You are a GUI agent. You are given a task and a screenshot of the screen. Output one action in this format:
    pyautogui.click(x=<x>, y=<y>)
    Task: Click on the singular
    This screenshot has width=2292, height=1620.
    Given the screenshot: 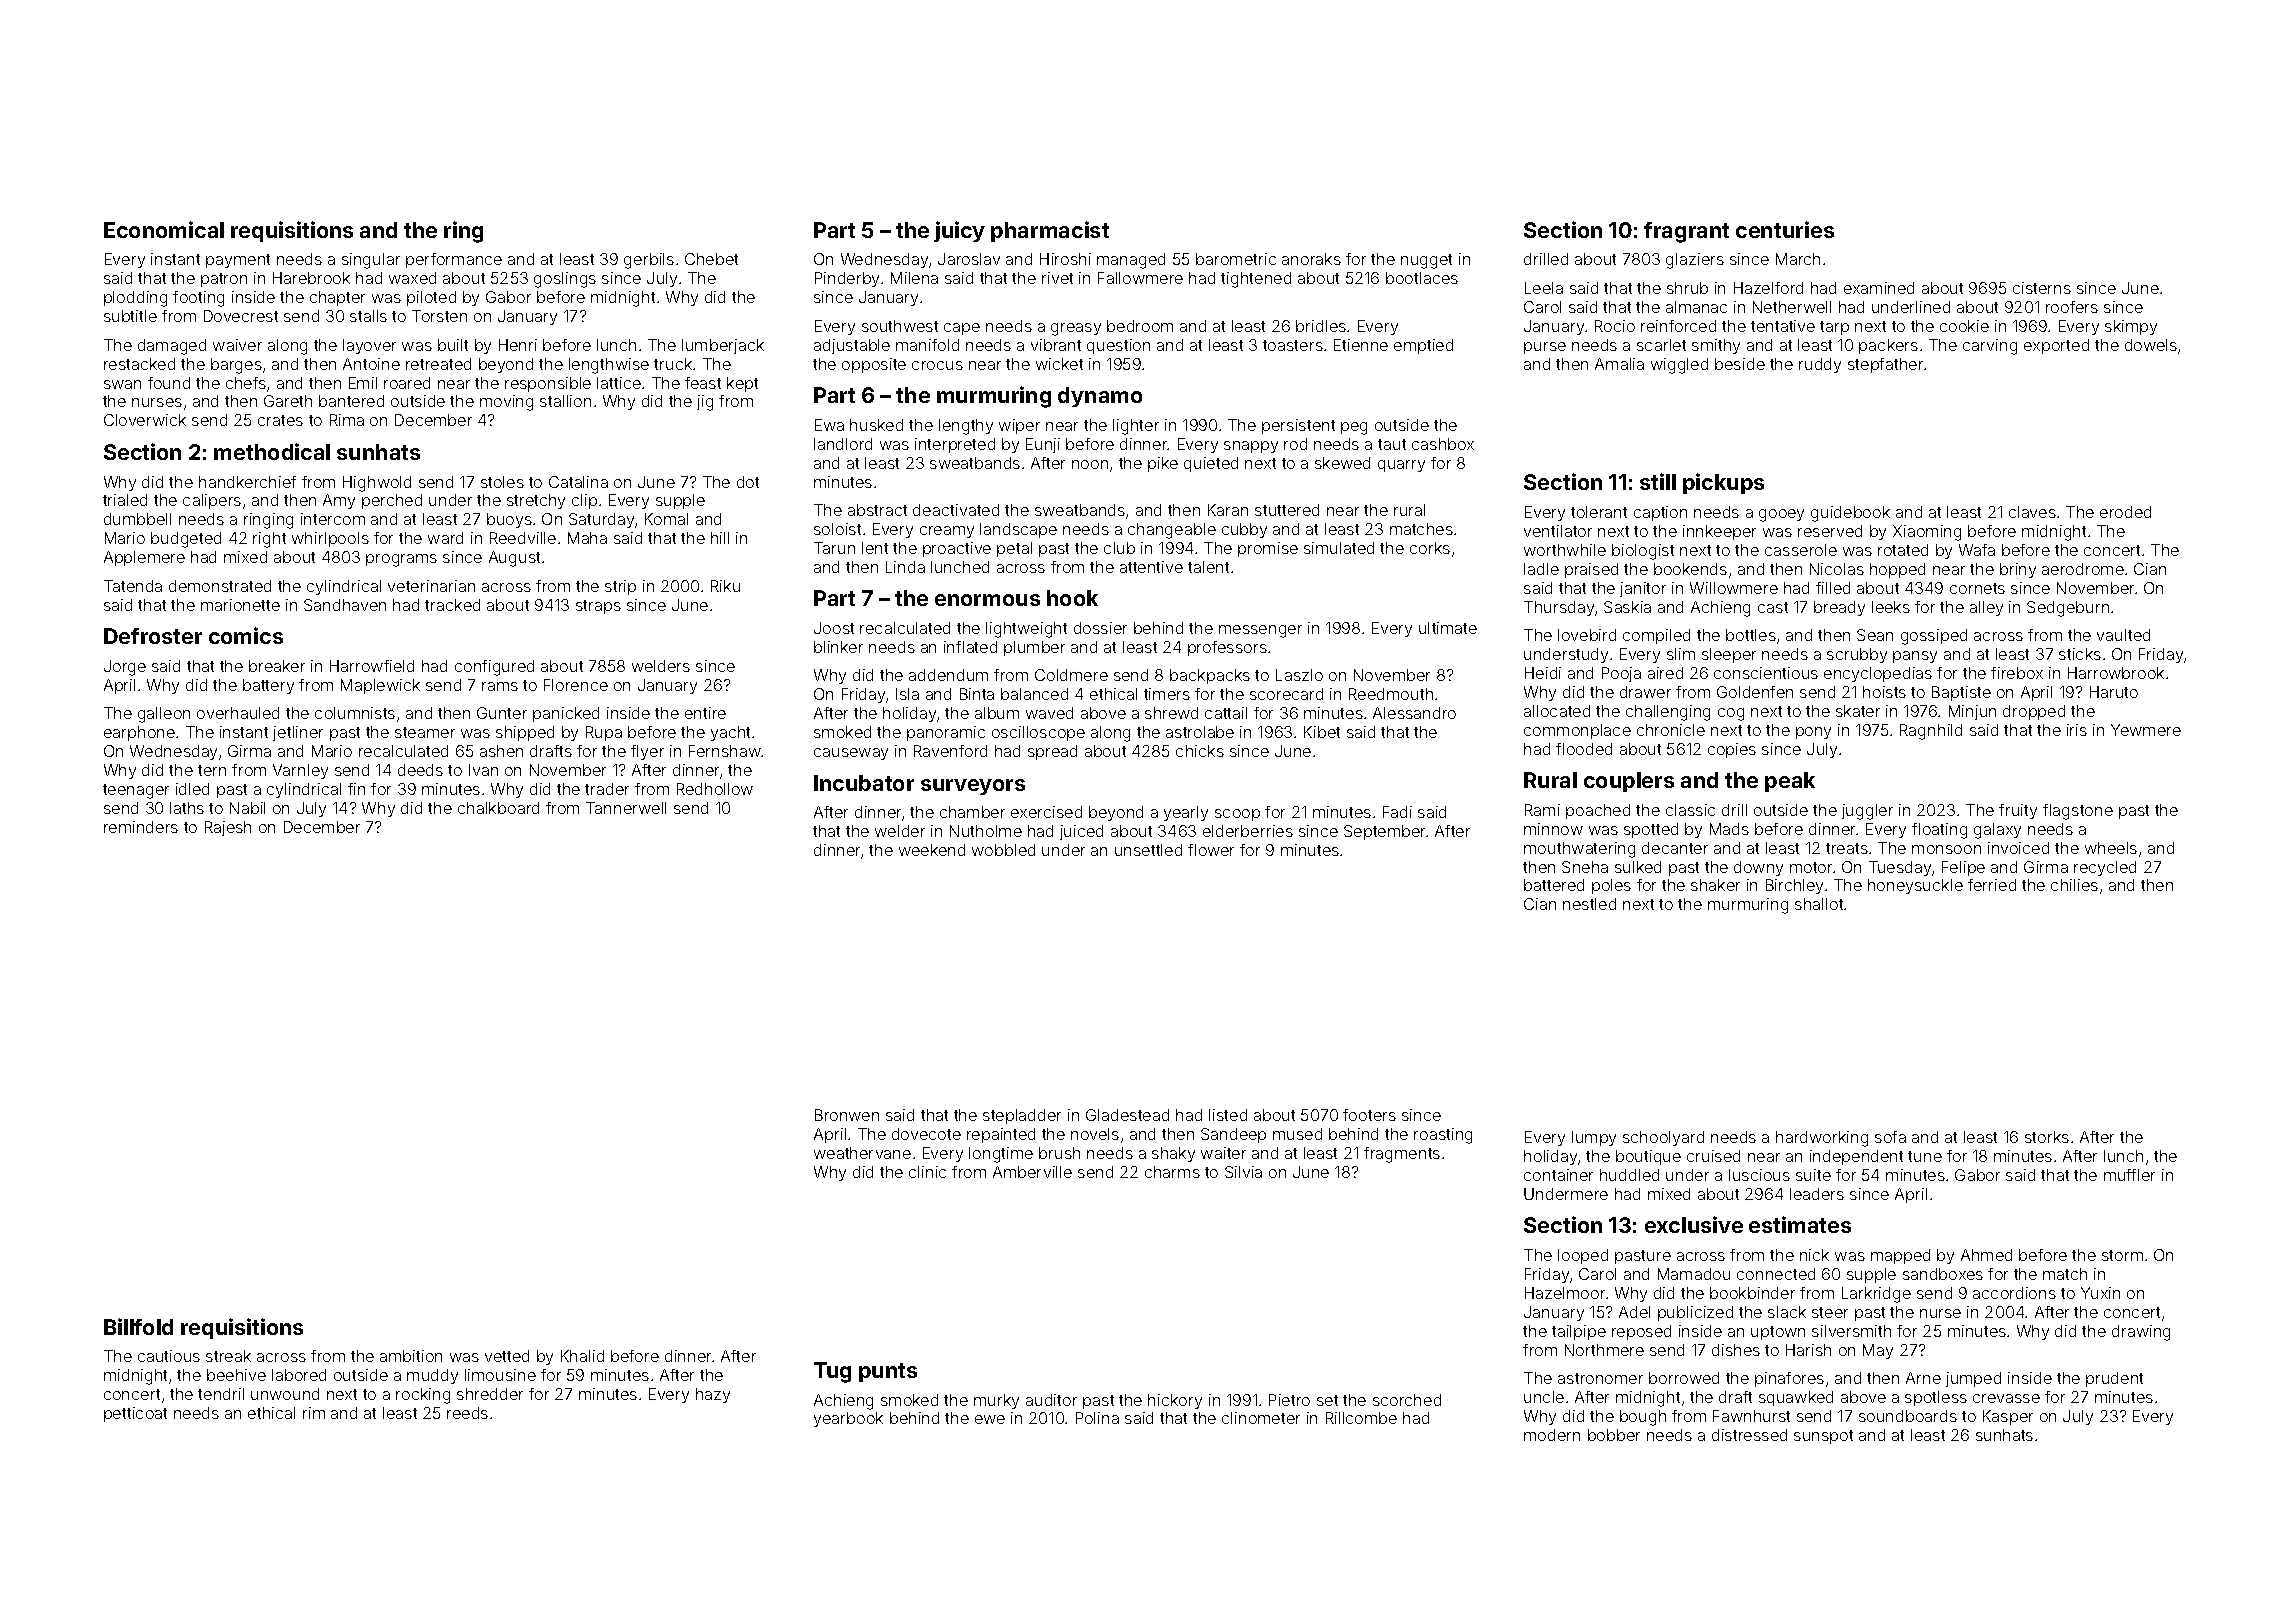 What is the action you would take?
    pyautogui.click(x=371, y=261)
